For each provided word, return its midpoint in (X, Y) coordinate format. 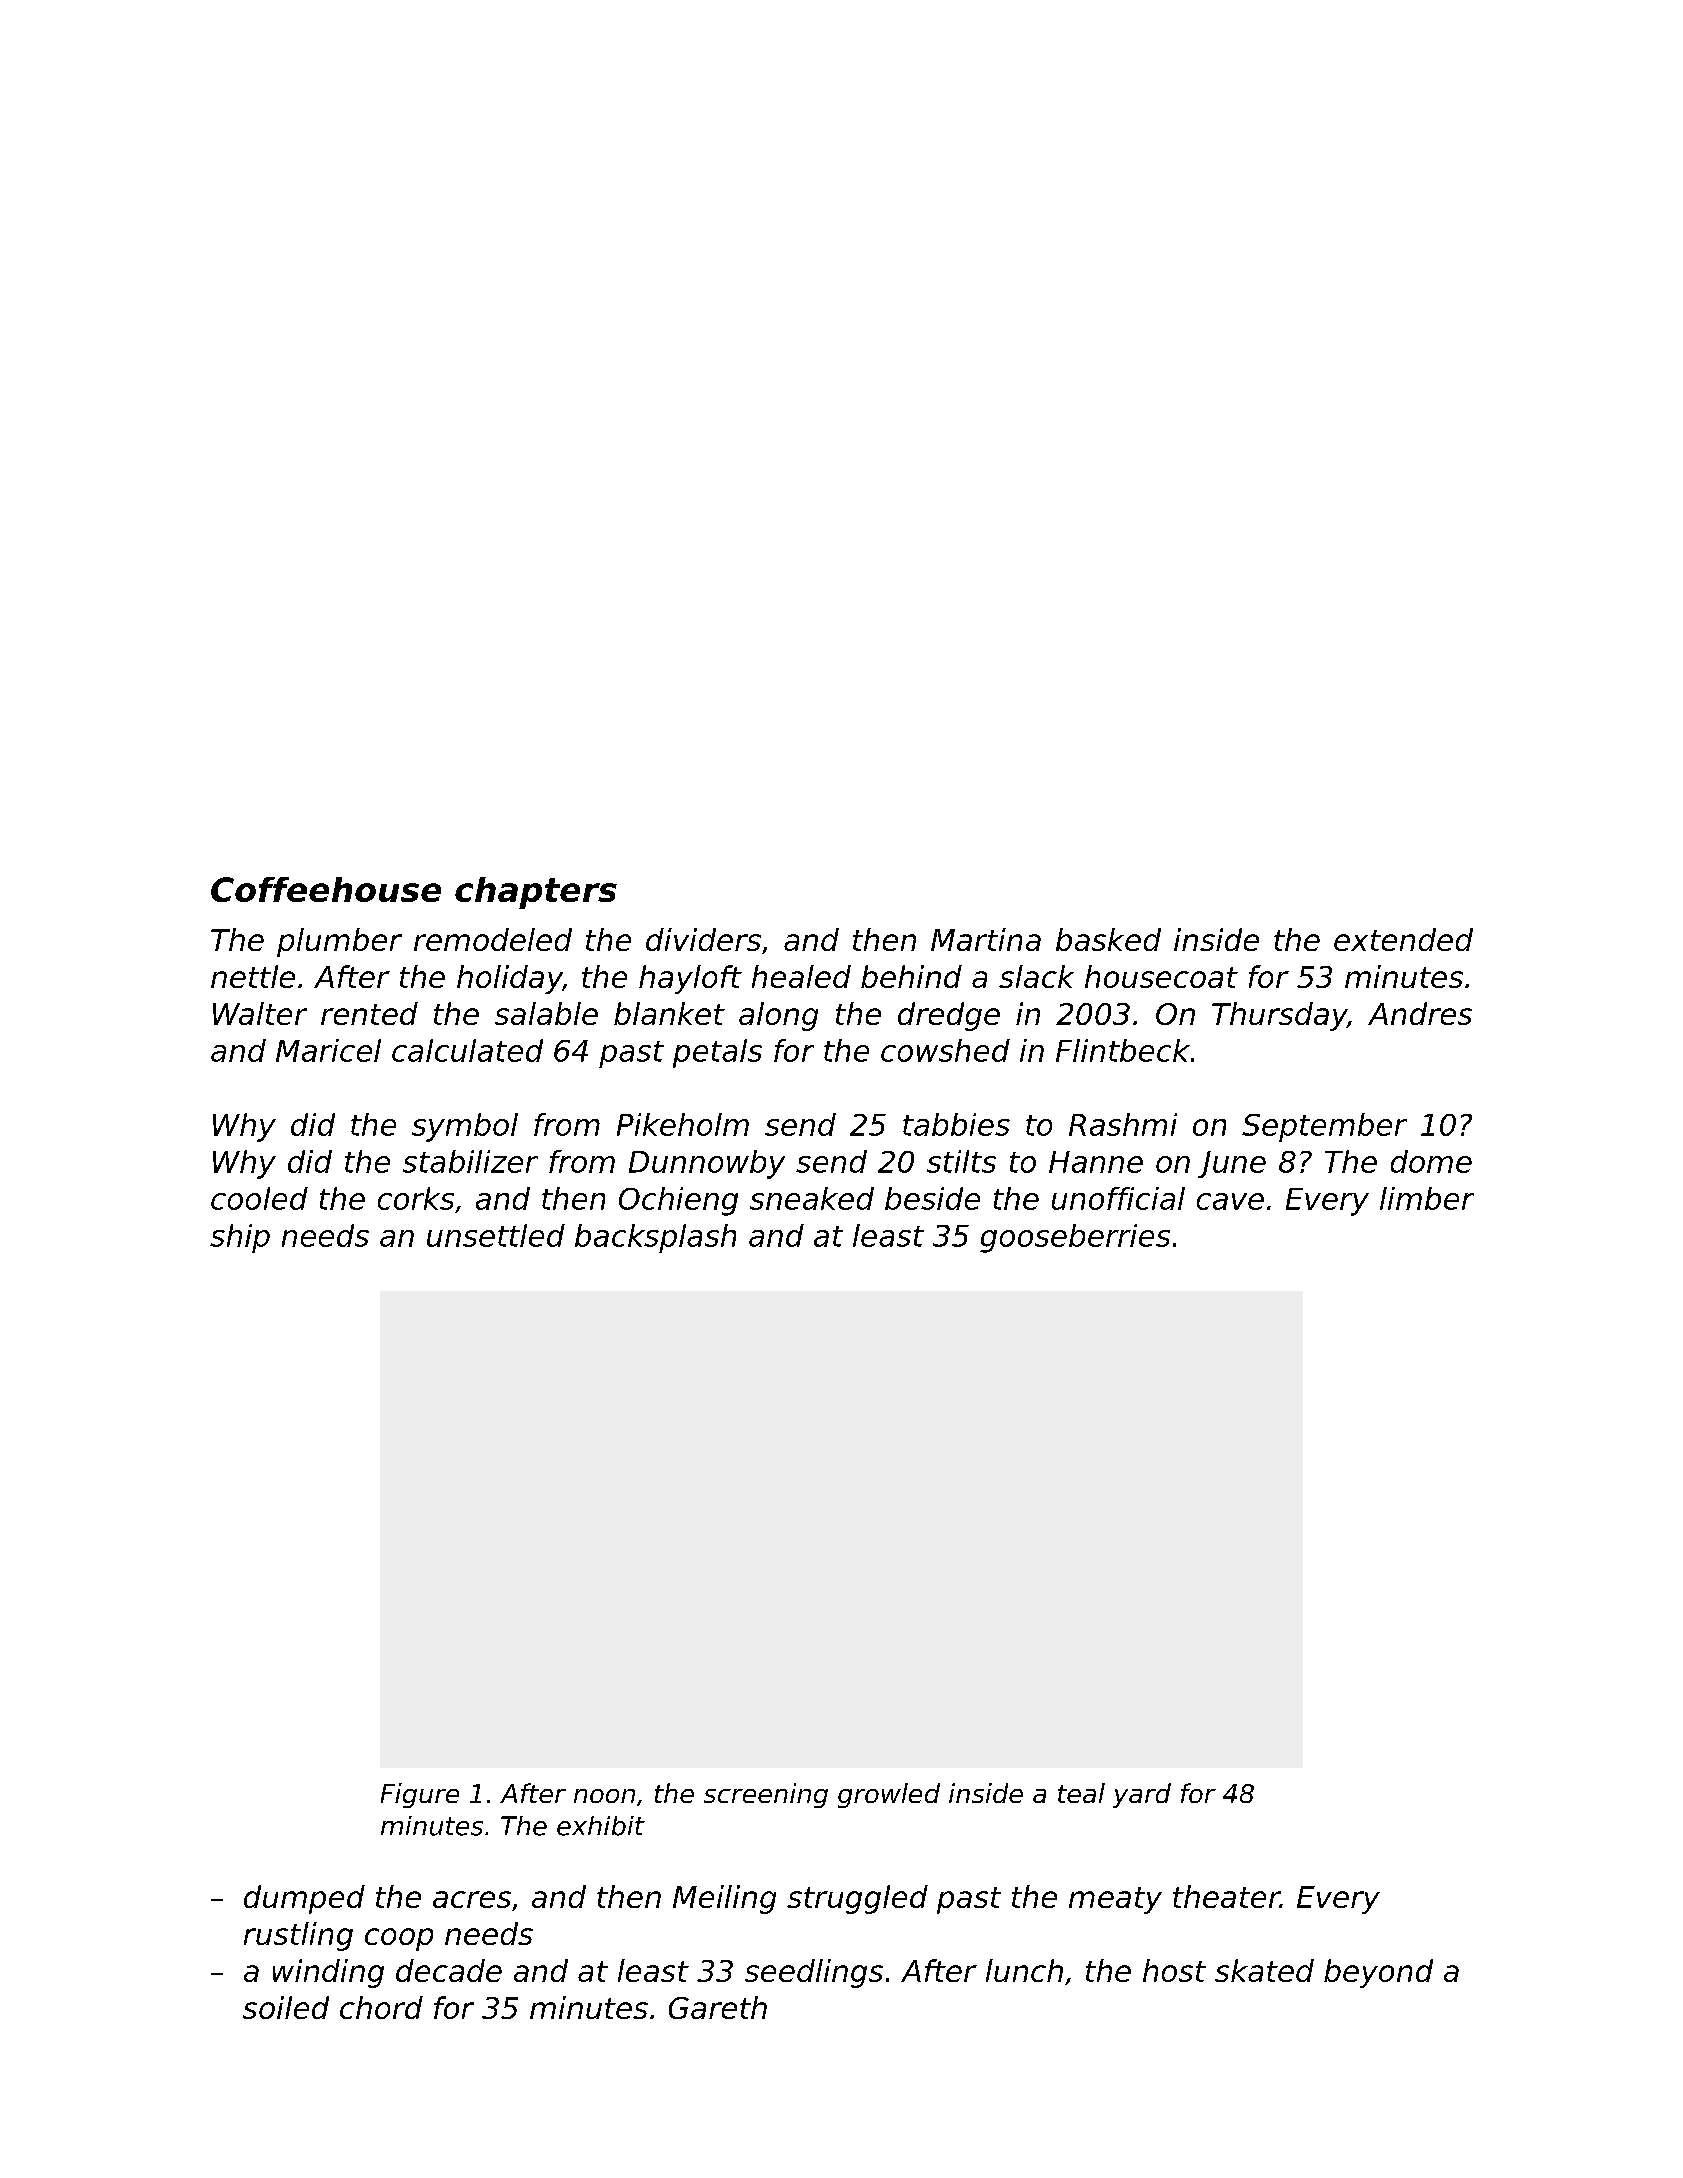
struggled (857, 1899)
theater (1226, 1896)
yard (1142, 1795)
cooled (259, 1198)
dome (1431, 1161)
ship (240, 1238)
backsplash (655, 1238)
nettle (253, 976)
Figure (420, 1795)
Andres (1420, 1013)
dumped (304, 1899)
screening (766, 1795)
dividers (703, 939)
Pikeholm (683, 1124)
